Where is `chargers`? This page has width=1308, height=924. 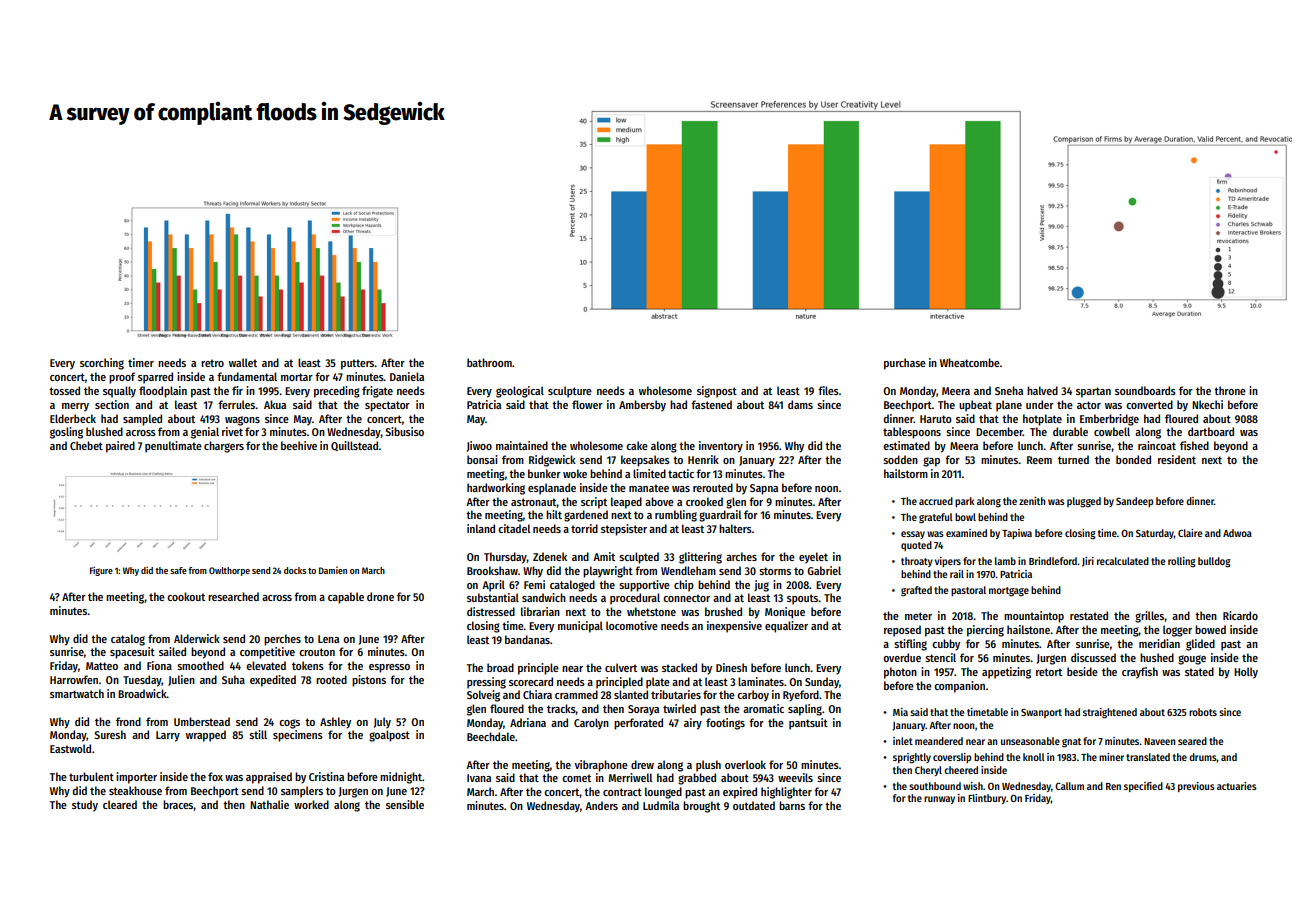 chargers is located at coordinates (224, 447).
